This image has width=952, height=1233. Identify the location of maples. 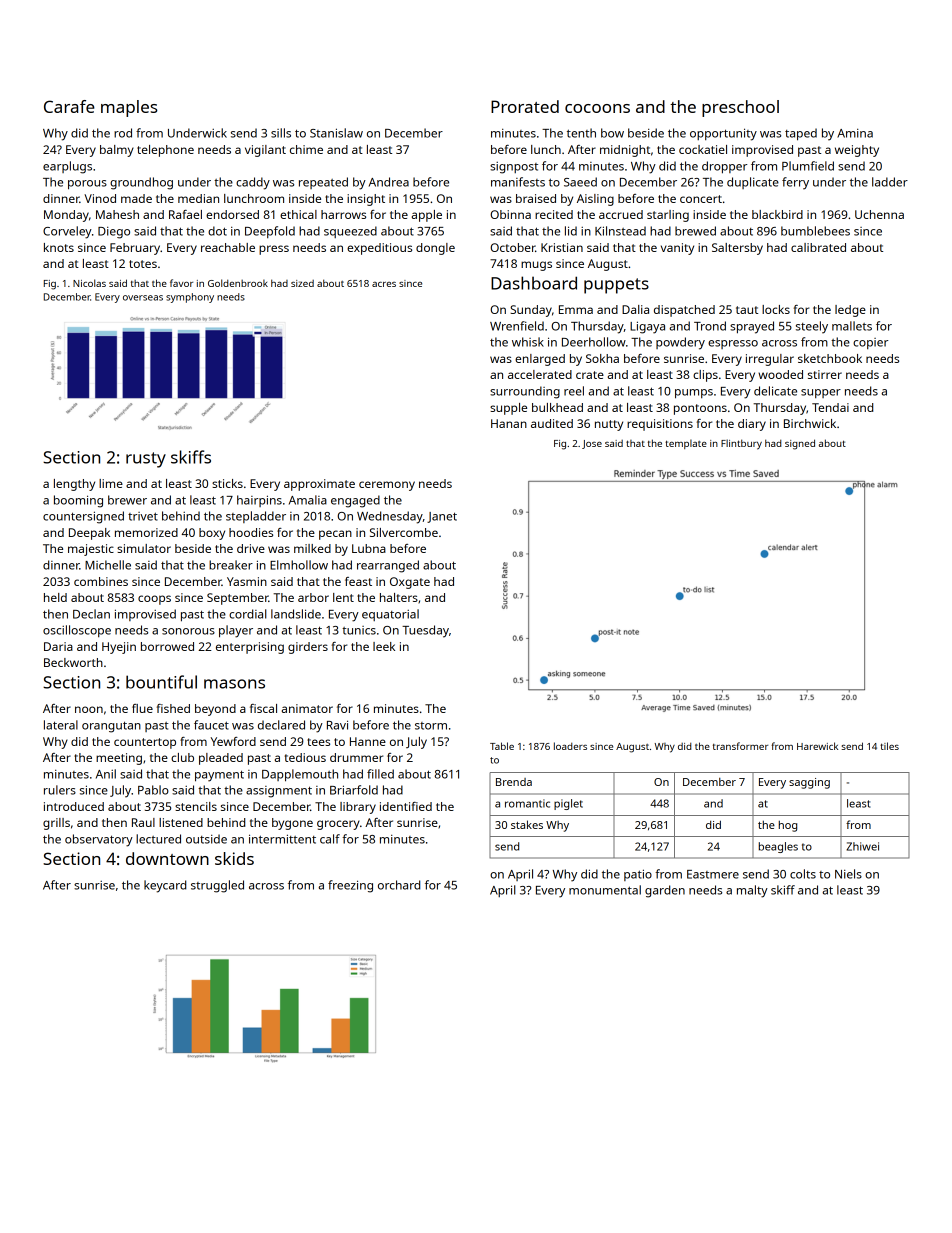
(129, 108).
